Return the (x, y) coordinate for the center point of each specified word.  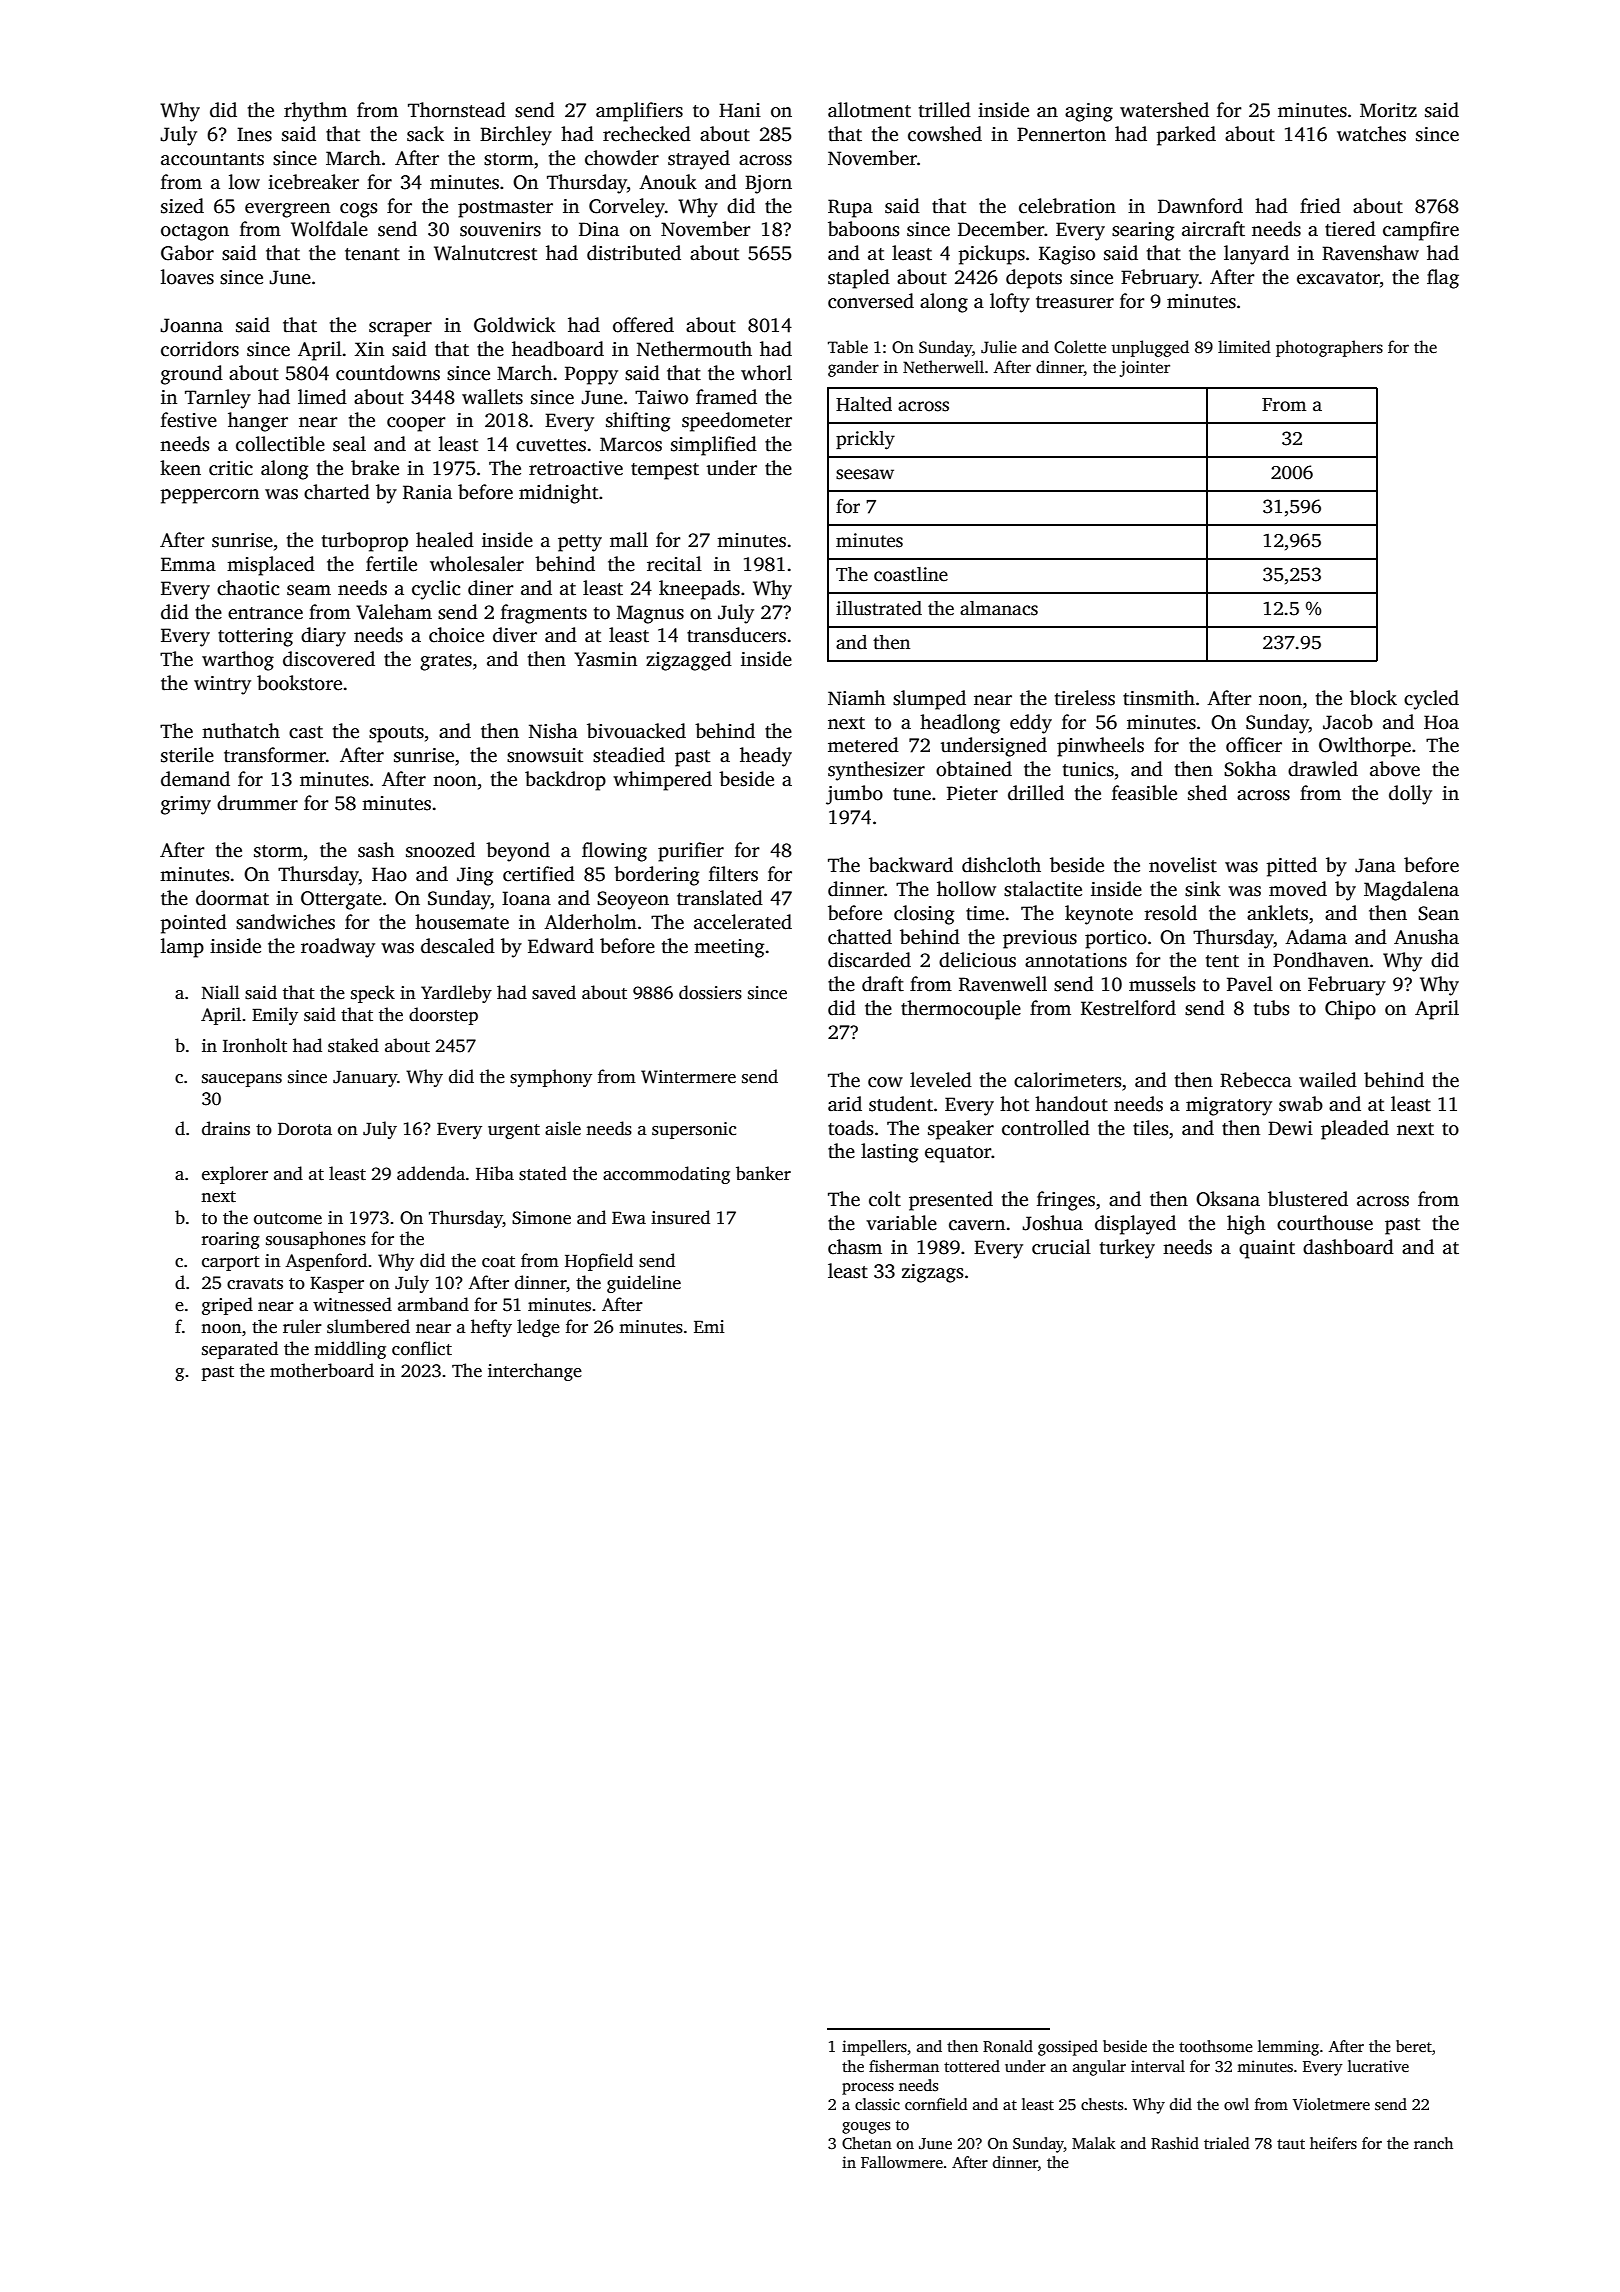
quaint (1267, 1249)
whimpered (662, 781)
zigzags (932, 1273)
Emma (188, 564)
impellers (874, 2048)
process (868, 2089)
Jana (1375, 865)
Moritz (1388, 110)
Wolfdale (329, 229)
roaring (231, 1240)
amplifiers (639, 112)
